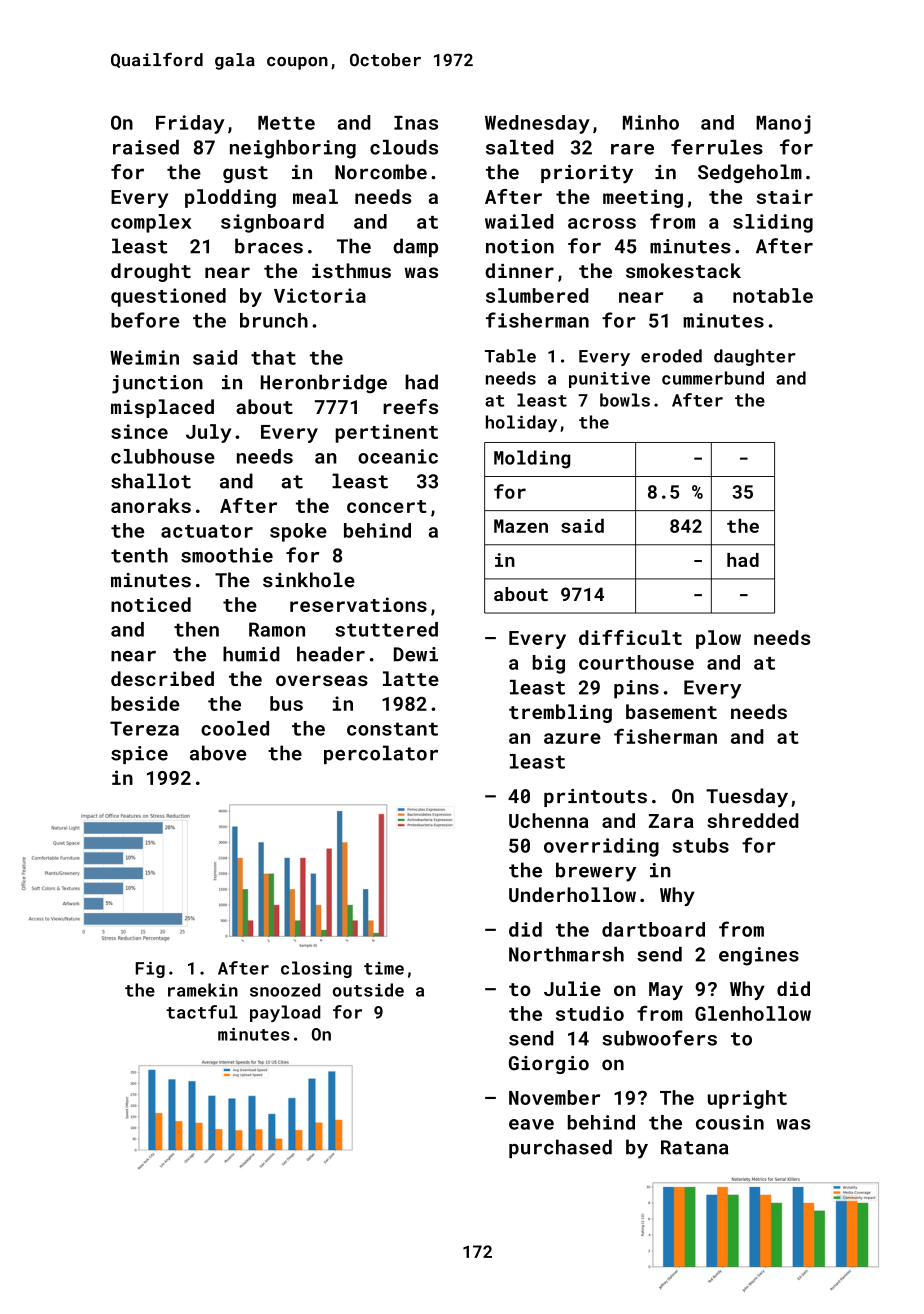  I want to click on punitive, so click(609, 380).
